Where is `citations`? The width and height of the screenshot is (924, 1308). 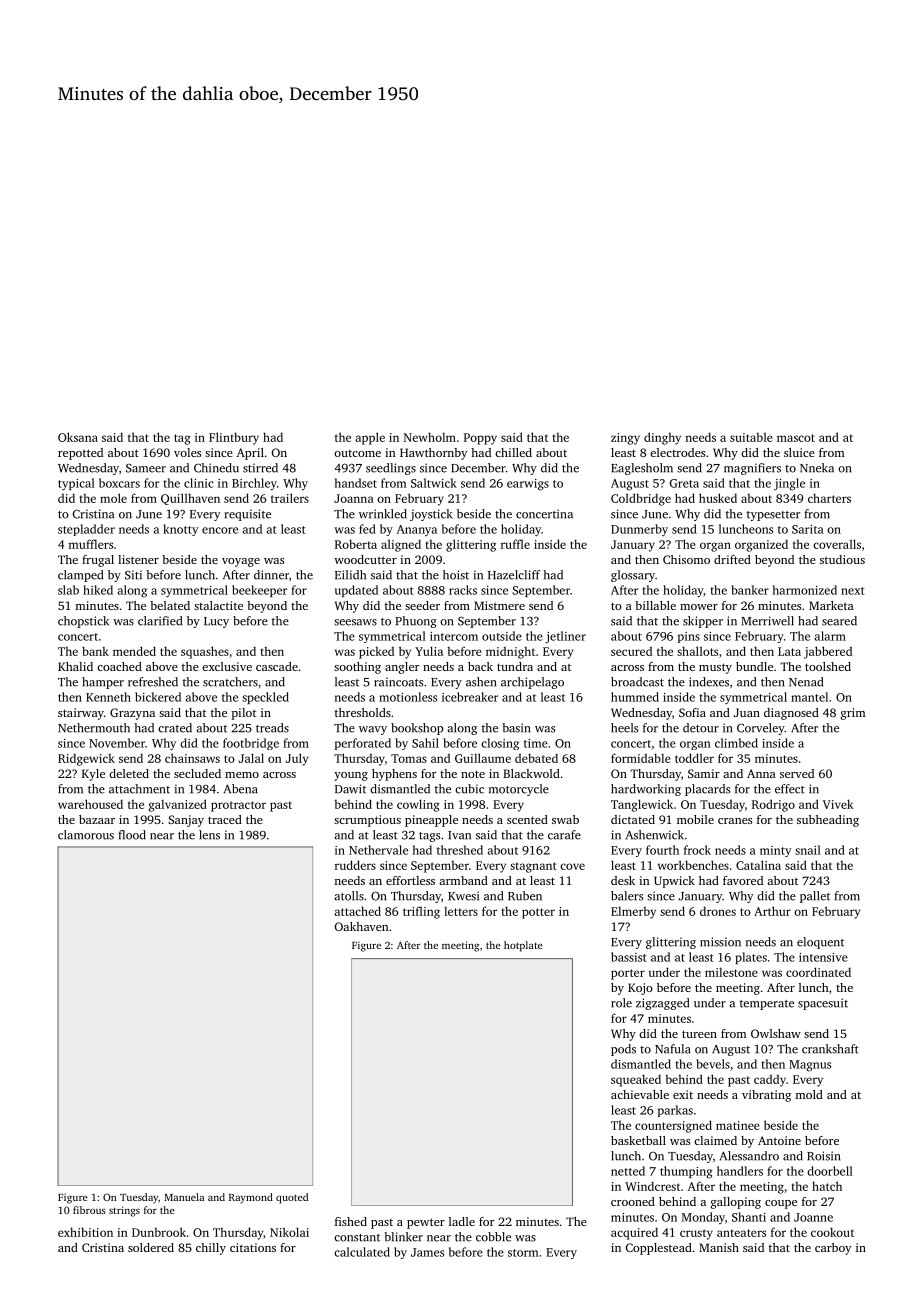 citations is located at coordinates (253, 1247).
